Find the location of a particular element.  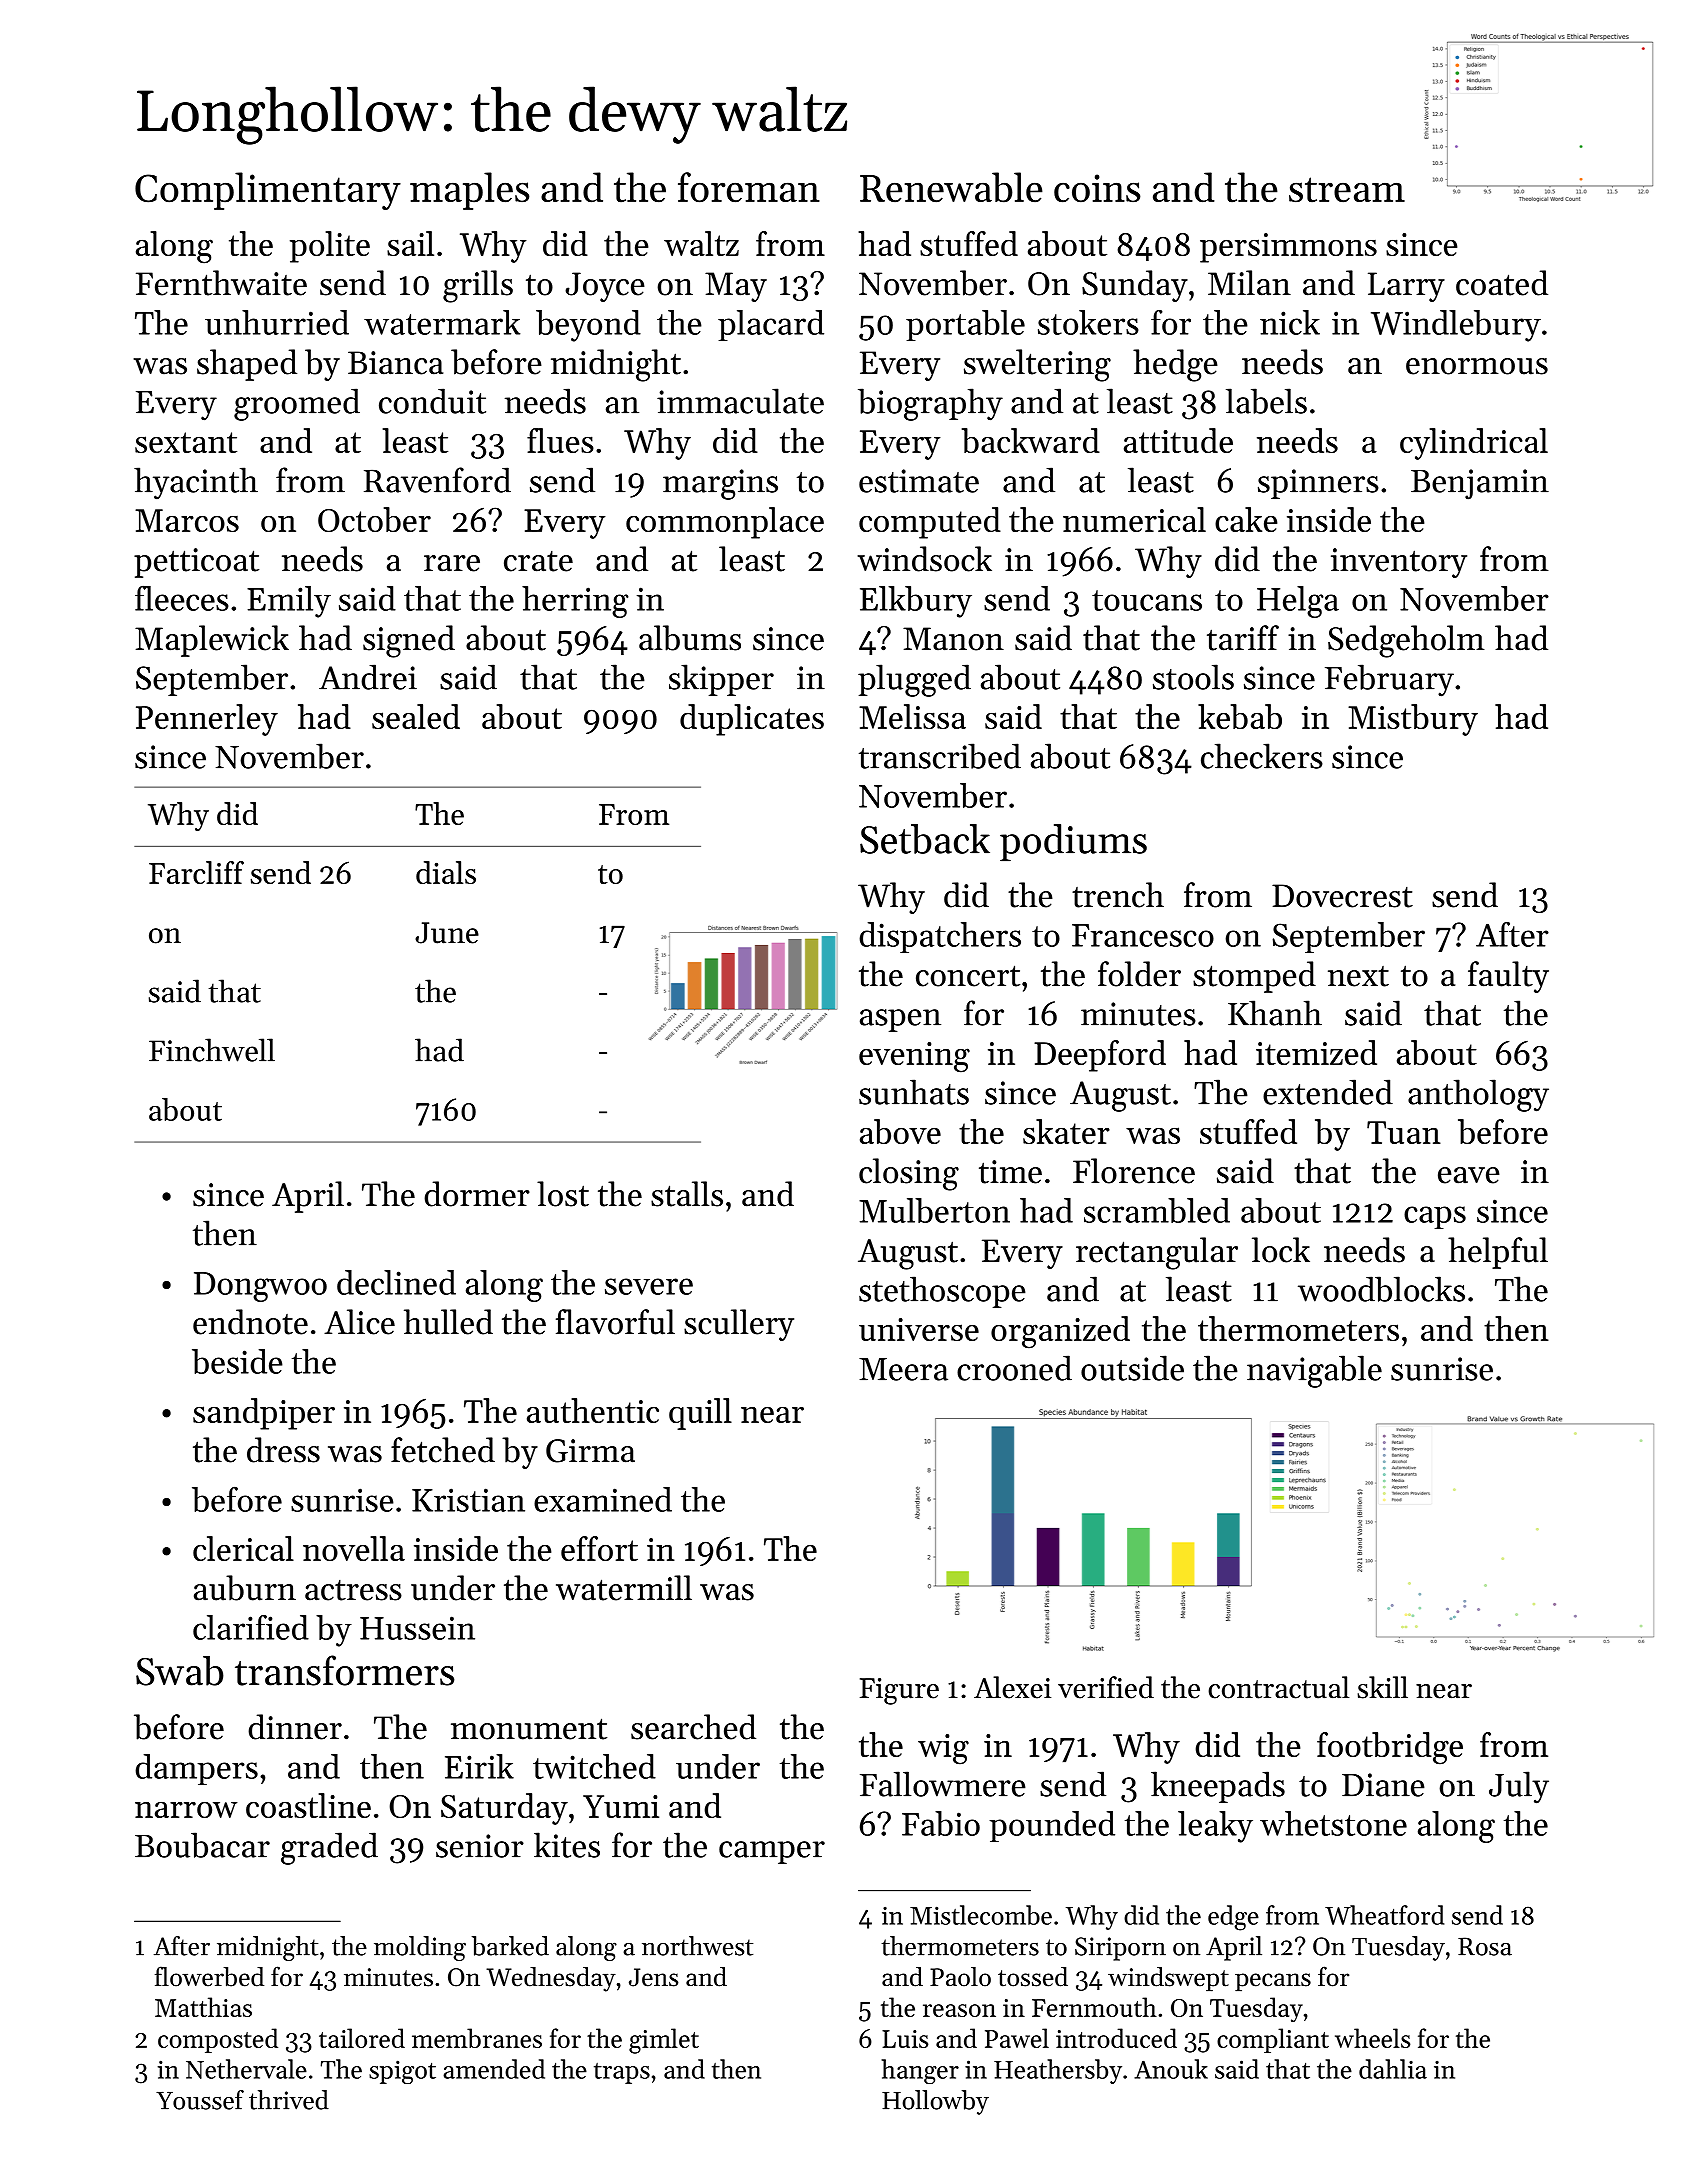

outside is located at coordinates (1132, 1368).
